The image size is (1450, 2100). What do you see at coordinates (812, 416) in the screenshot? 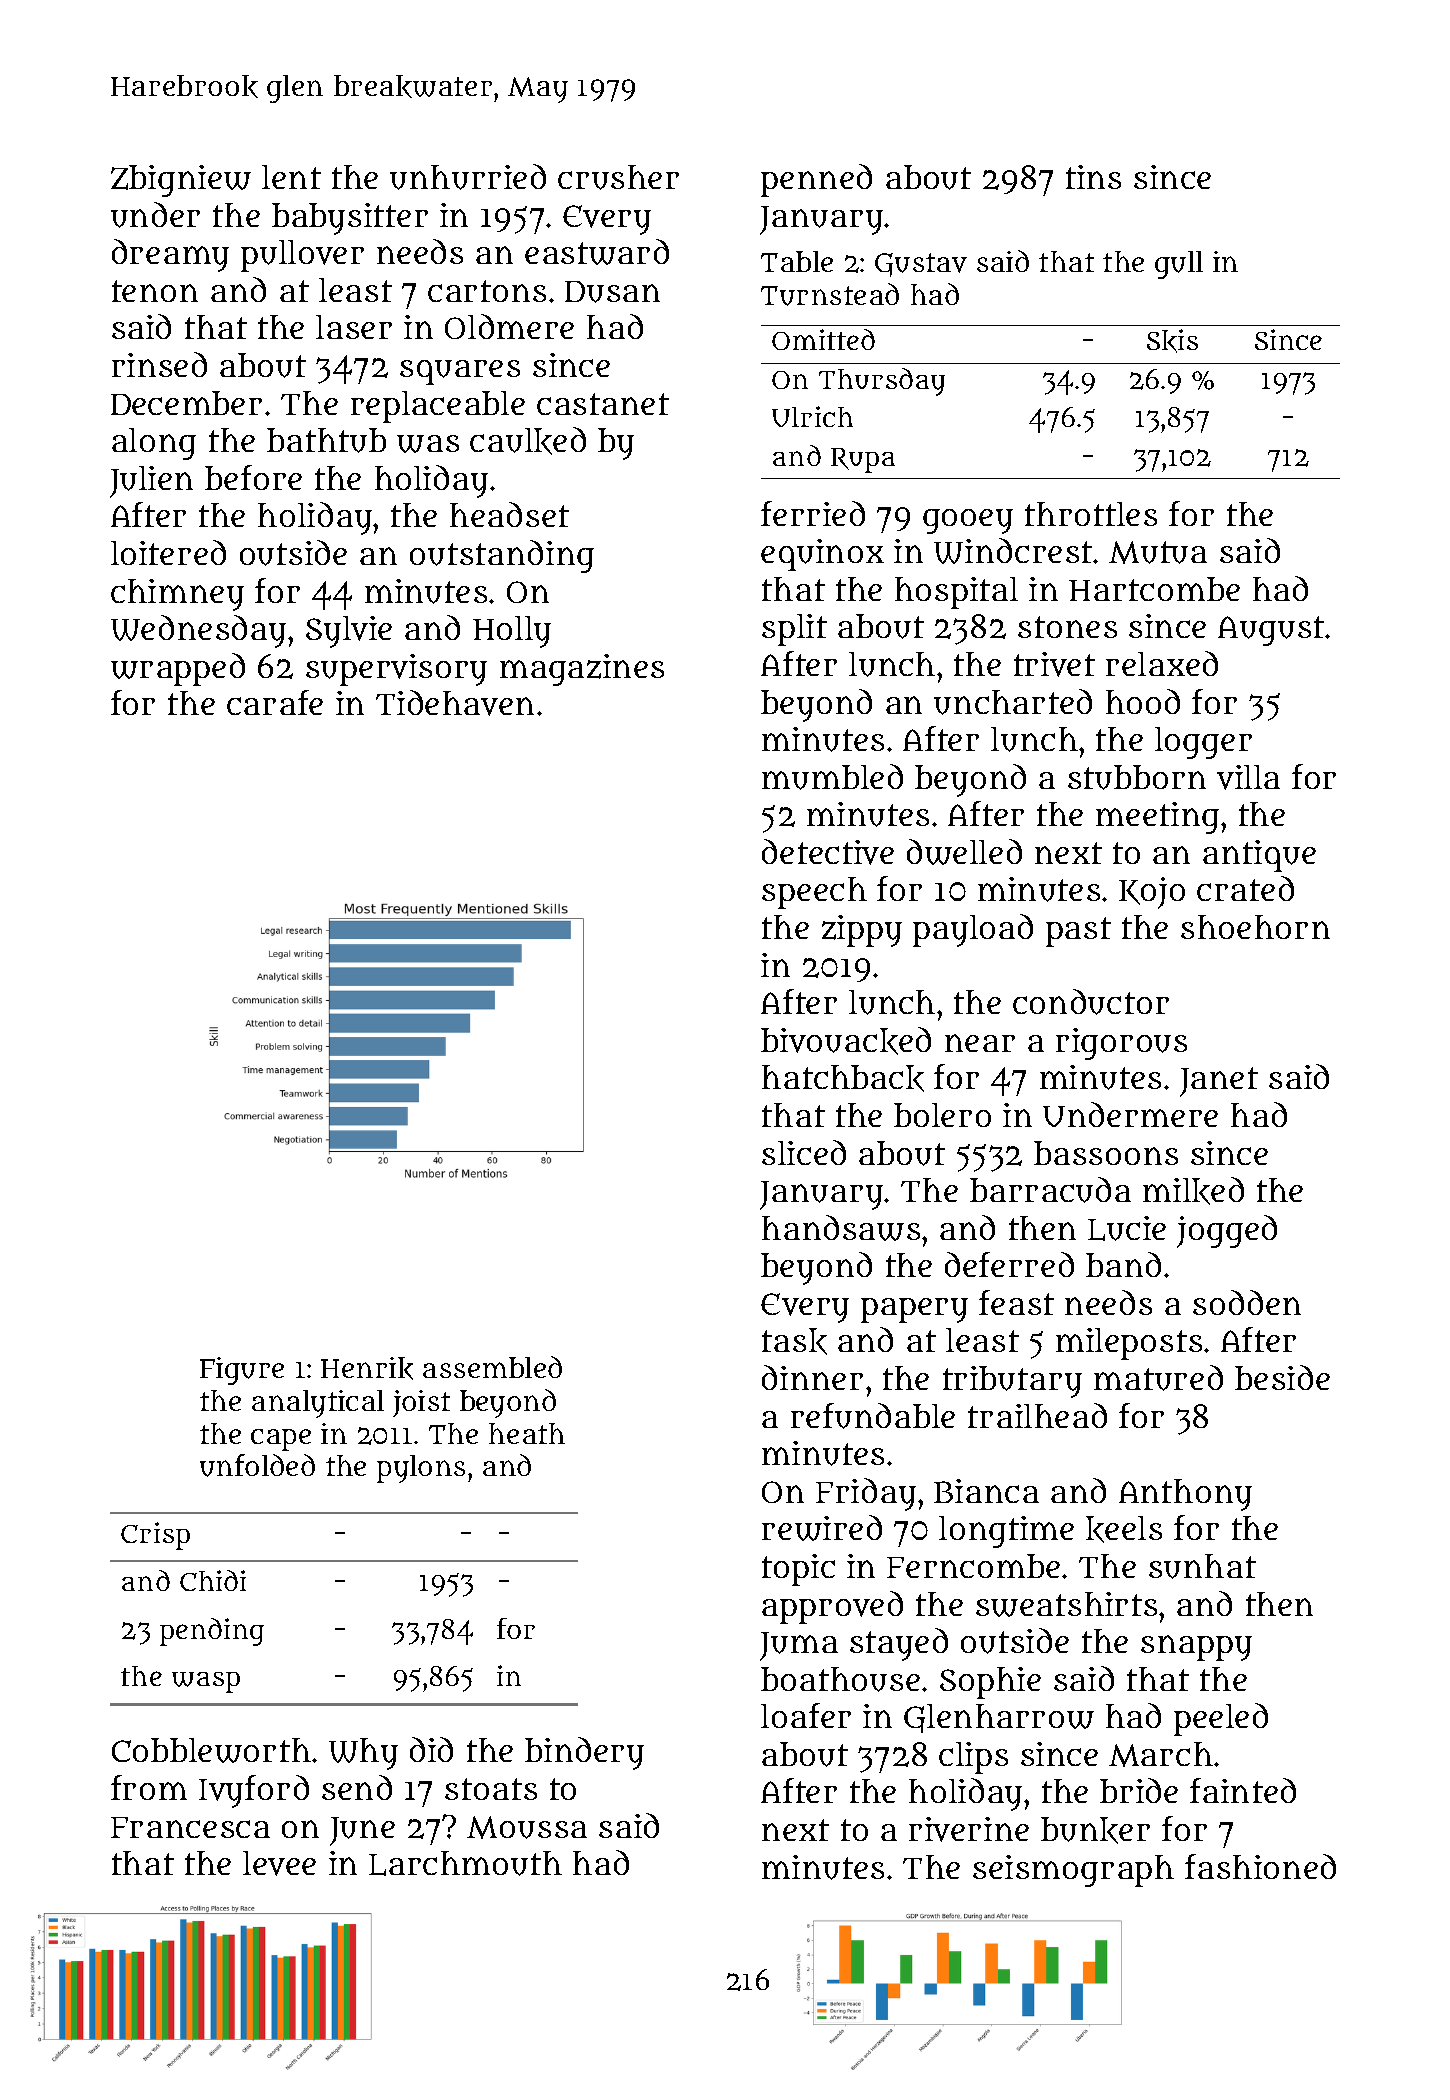
I see `Ulrich` at bounding box center [812, 416].
